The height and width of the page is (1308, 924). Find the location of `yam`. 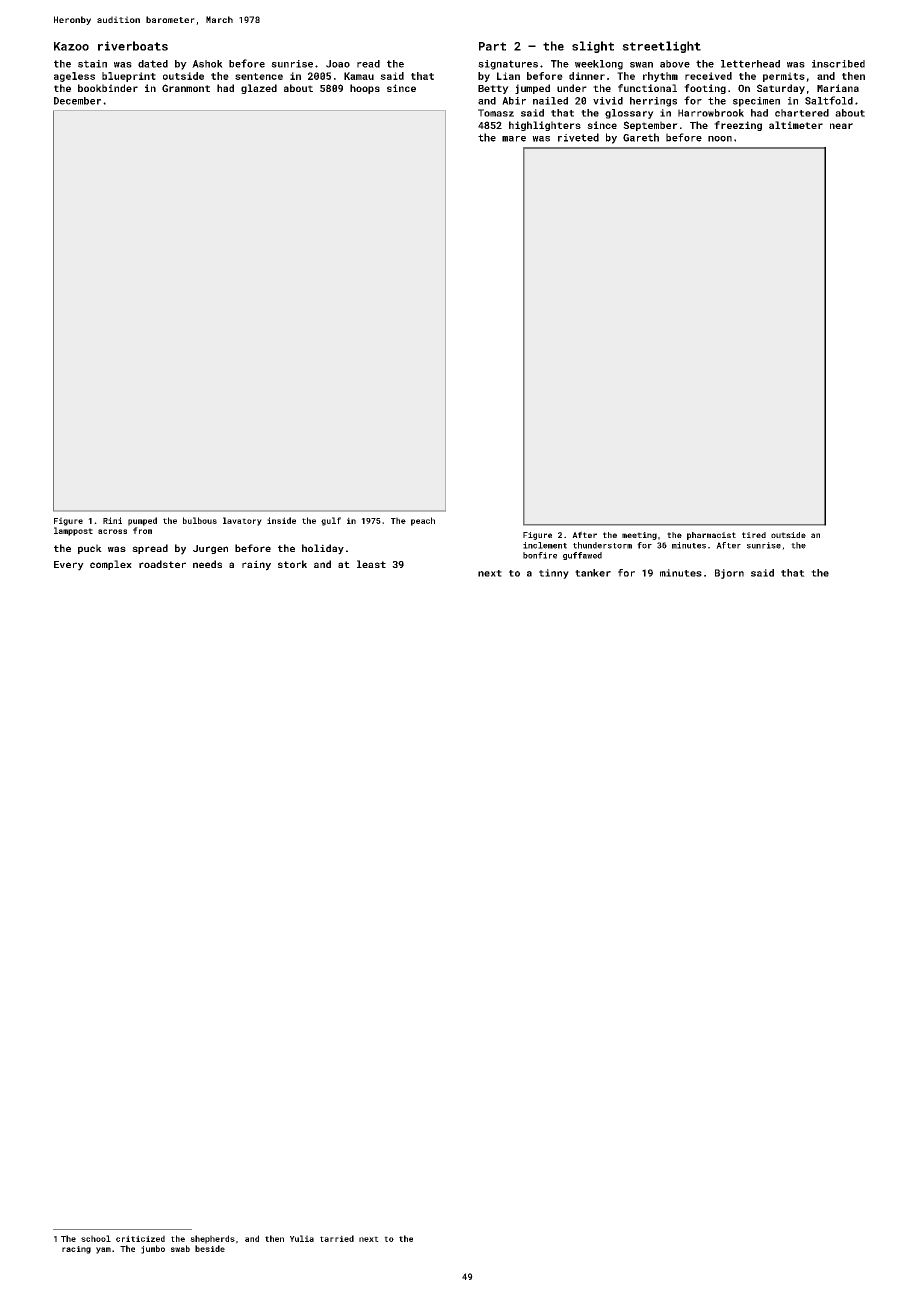

yam is located at coordinates (103, 1250).
